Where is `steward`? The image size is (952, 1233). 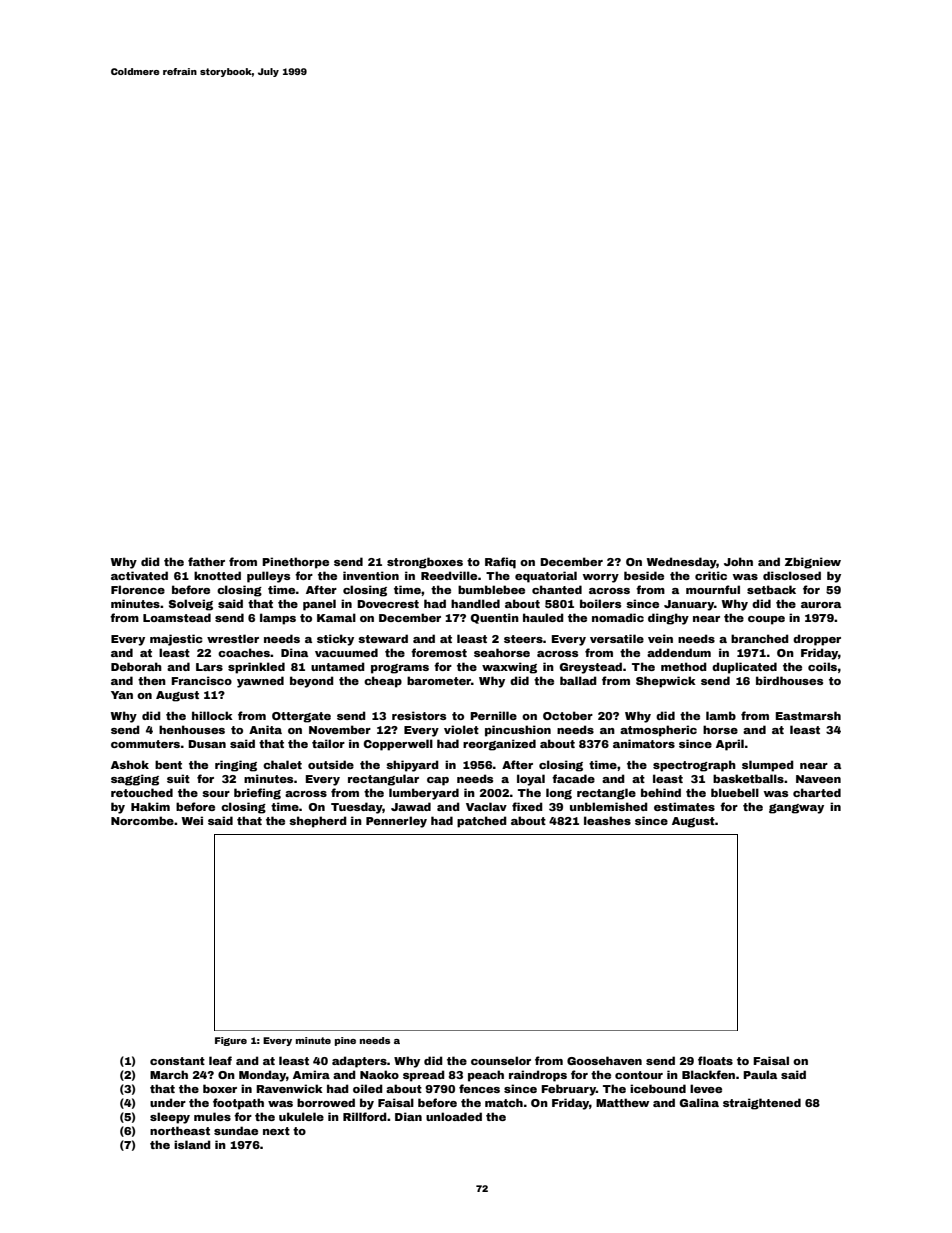 steward is located at coordinates (383, 638).
